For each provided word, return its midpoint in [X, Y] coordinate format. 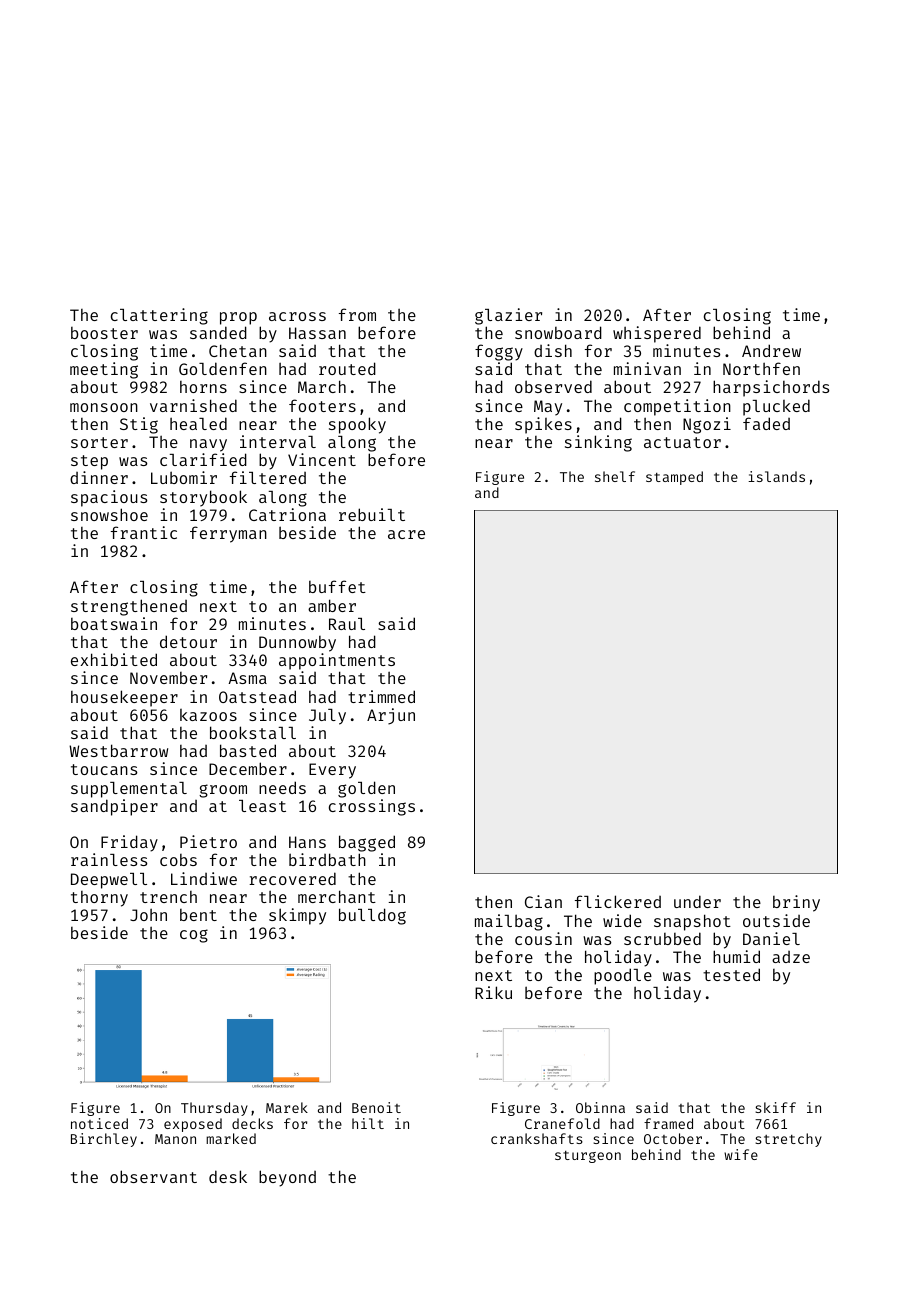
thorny [99, 899]
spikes [543, 425]
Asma [247, 678]
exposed [193, 1125]
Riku [493, 992]
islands [776, 476]
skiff [775, 1107]
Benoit [376, 1107]
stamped [674, 478]
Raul [347, 624]
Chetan [238, 350]
